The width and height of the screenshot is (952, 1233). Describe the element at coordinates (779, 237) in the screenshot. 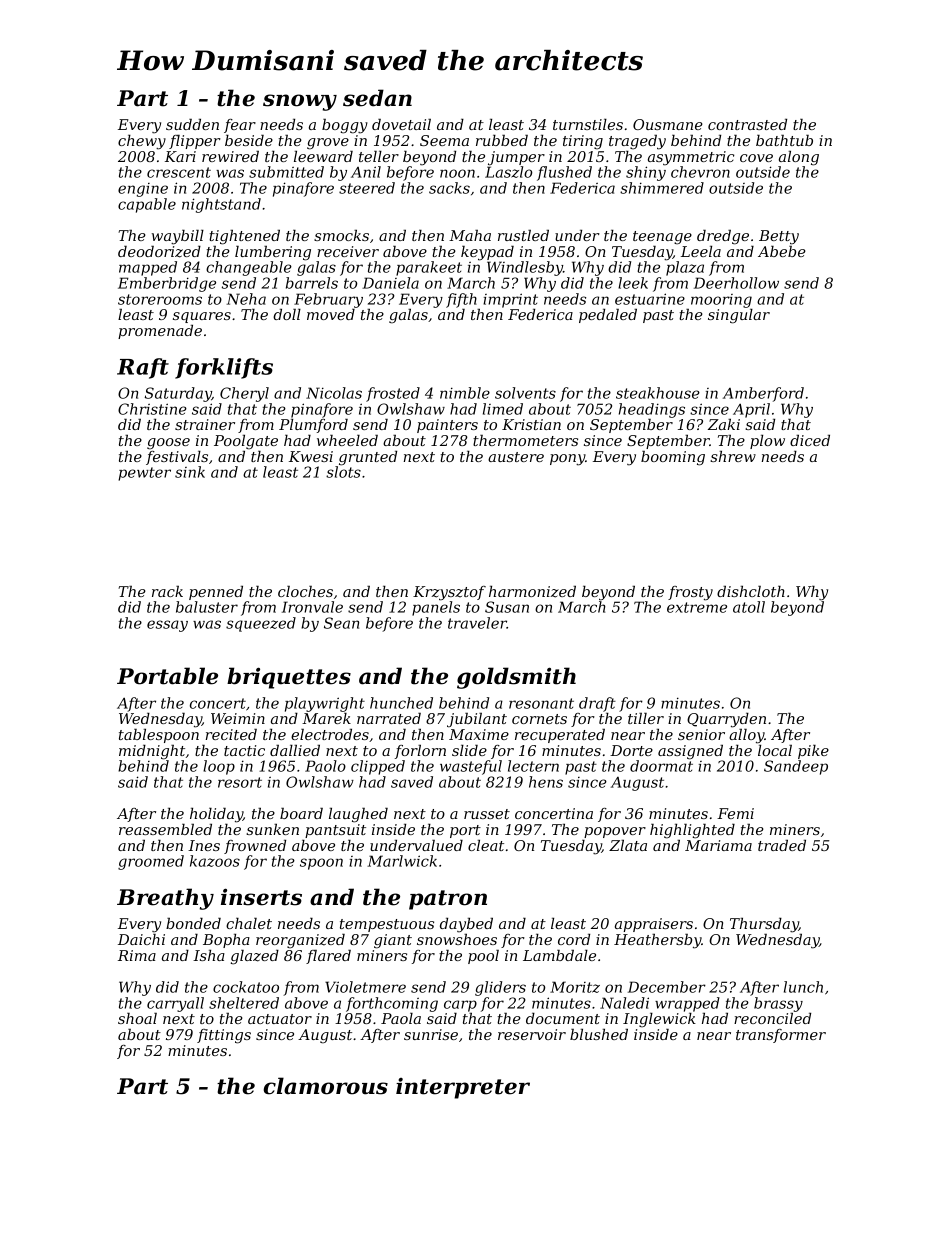

I see `Betty` at that location.
